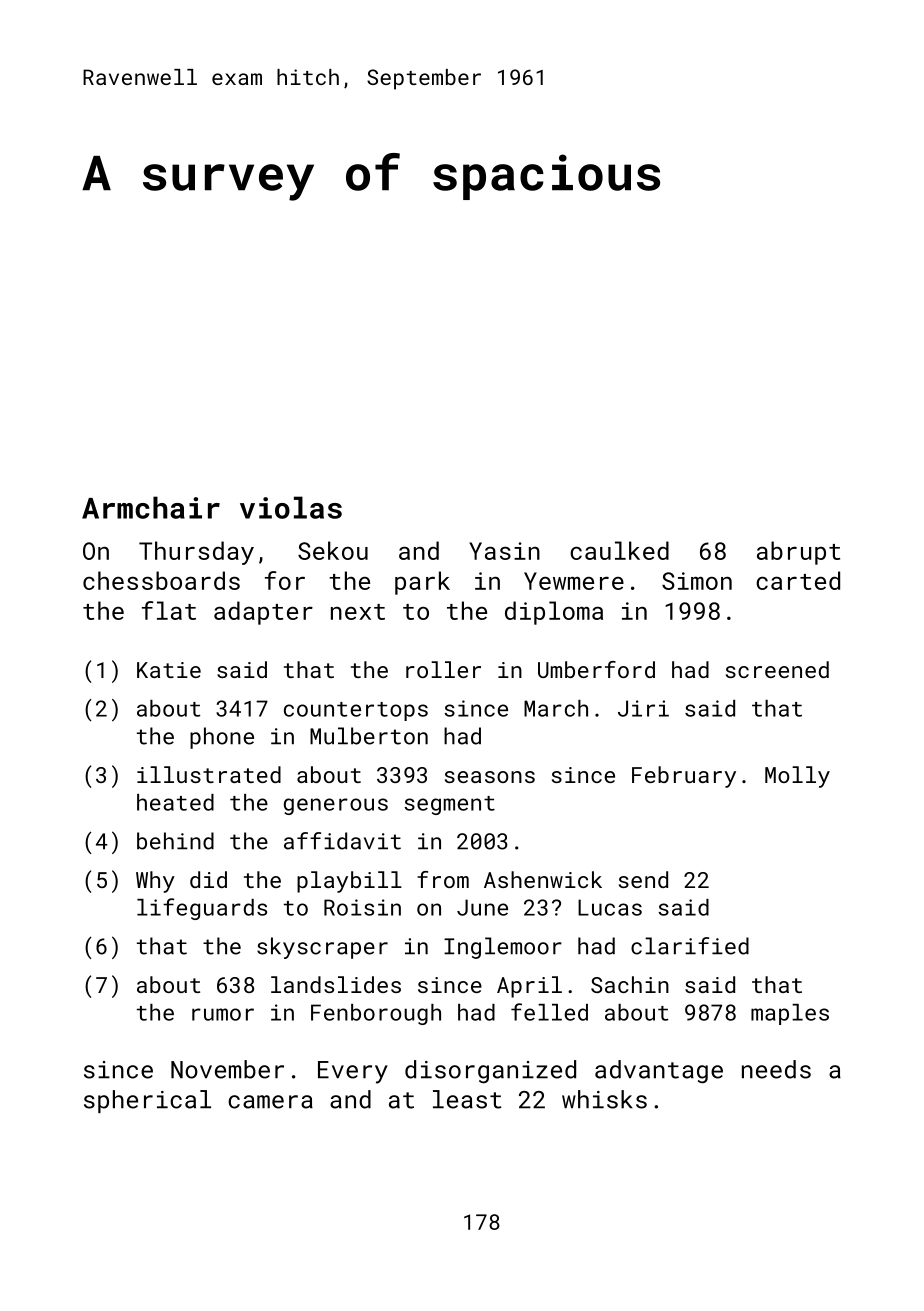 The width and height of the image is (924, 1311). Describe the element at coordinates (151, 507) in the image. I see `Armchair` at that location.
